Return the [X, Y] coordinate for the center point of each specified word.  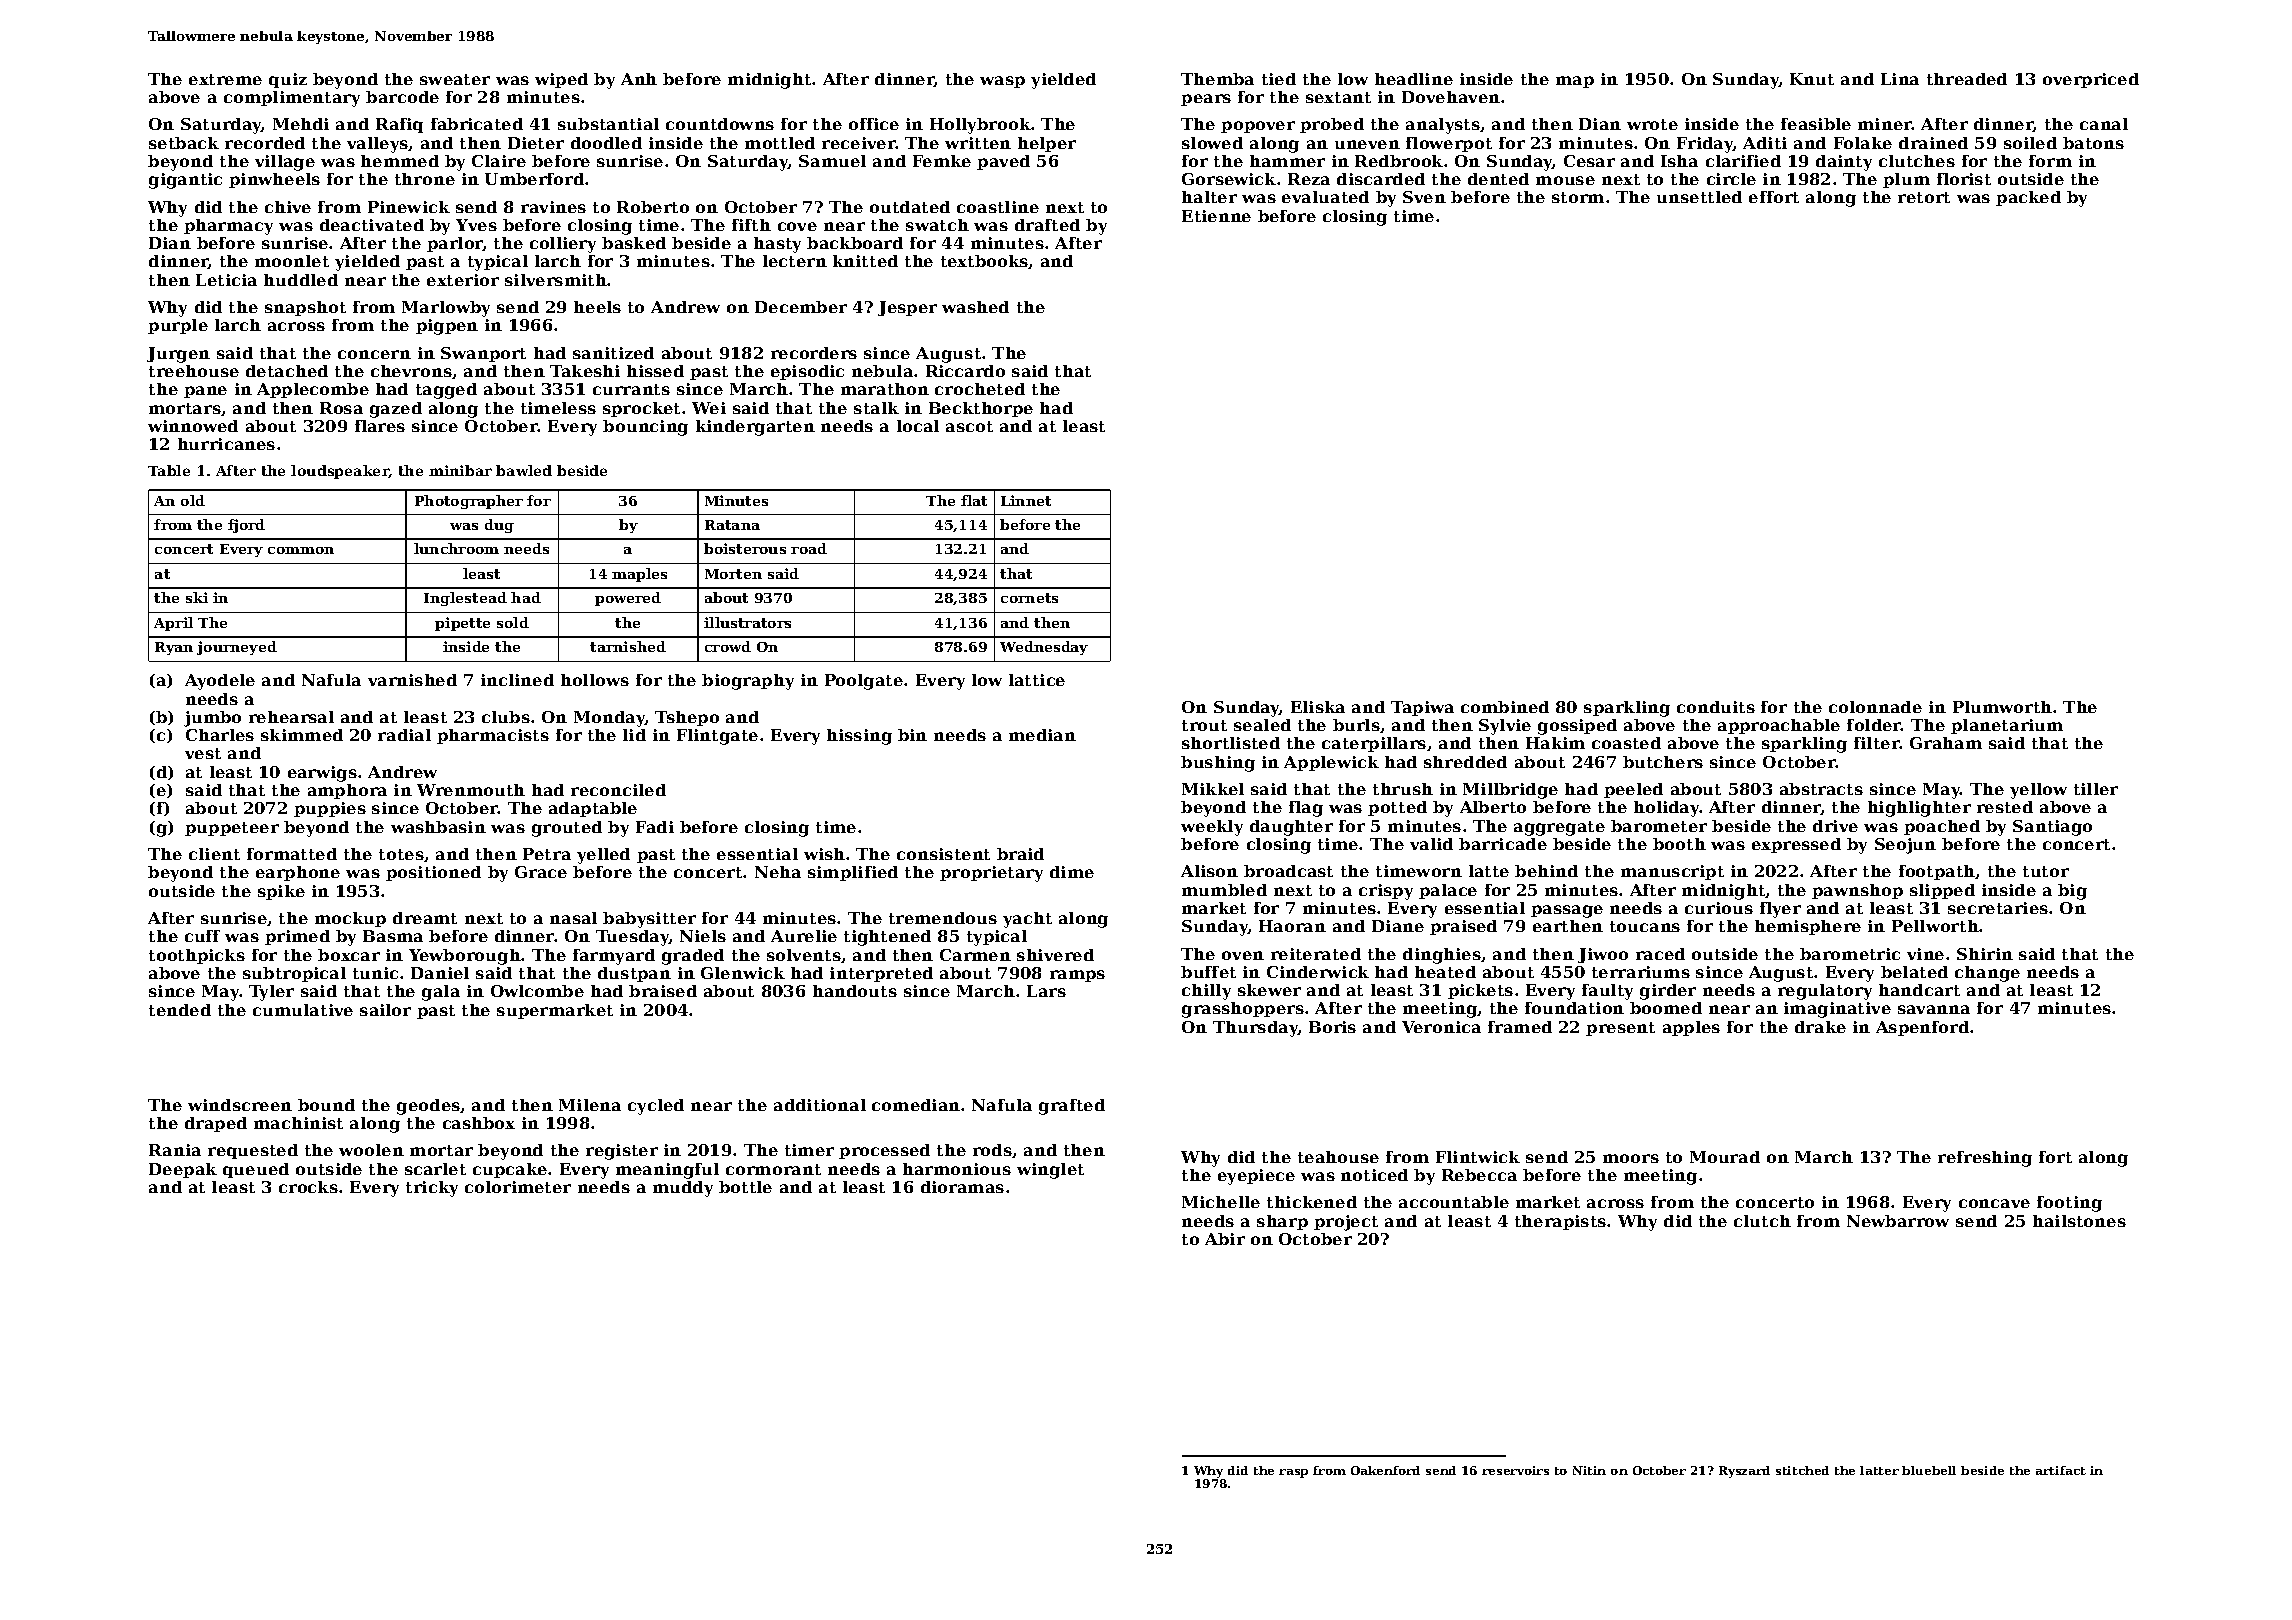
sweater [455, 79]
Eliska [1318, 707]
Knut [1812, 79]
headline [1414, 79]
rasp [1293, 1473]
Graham [1946, 743]
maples [639, 575]
